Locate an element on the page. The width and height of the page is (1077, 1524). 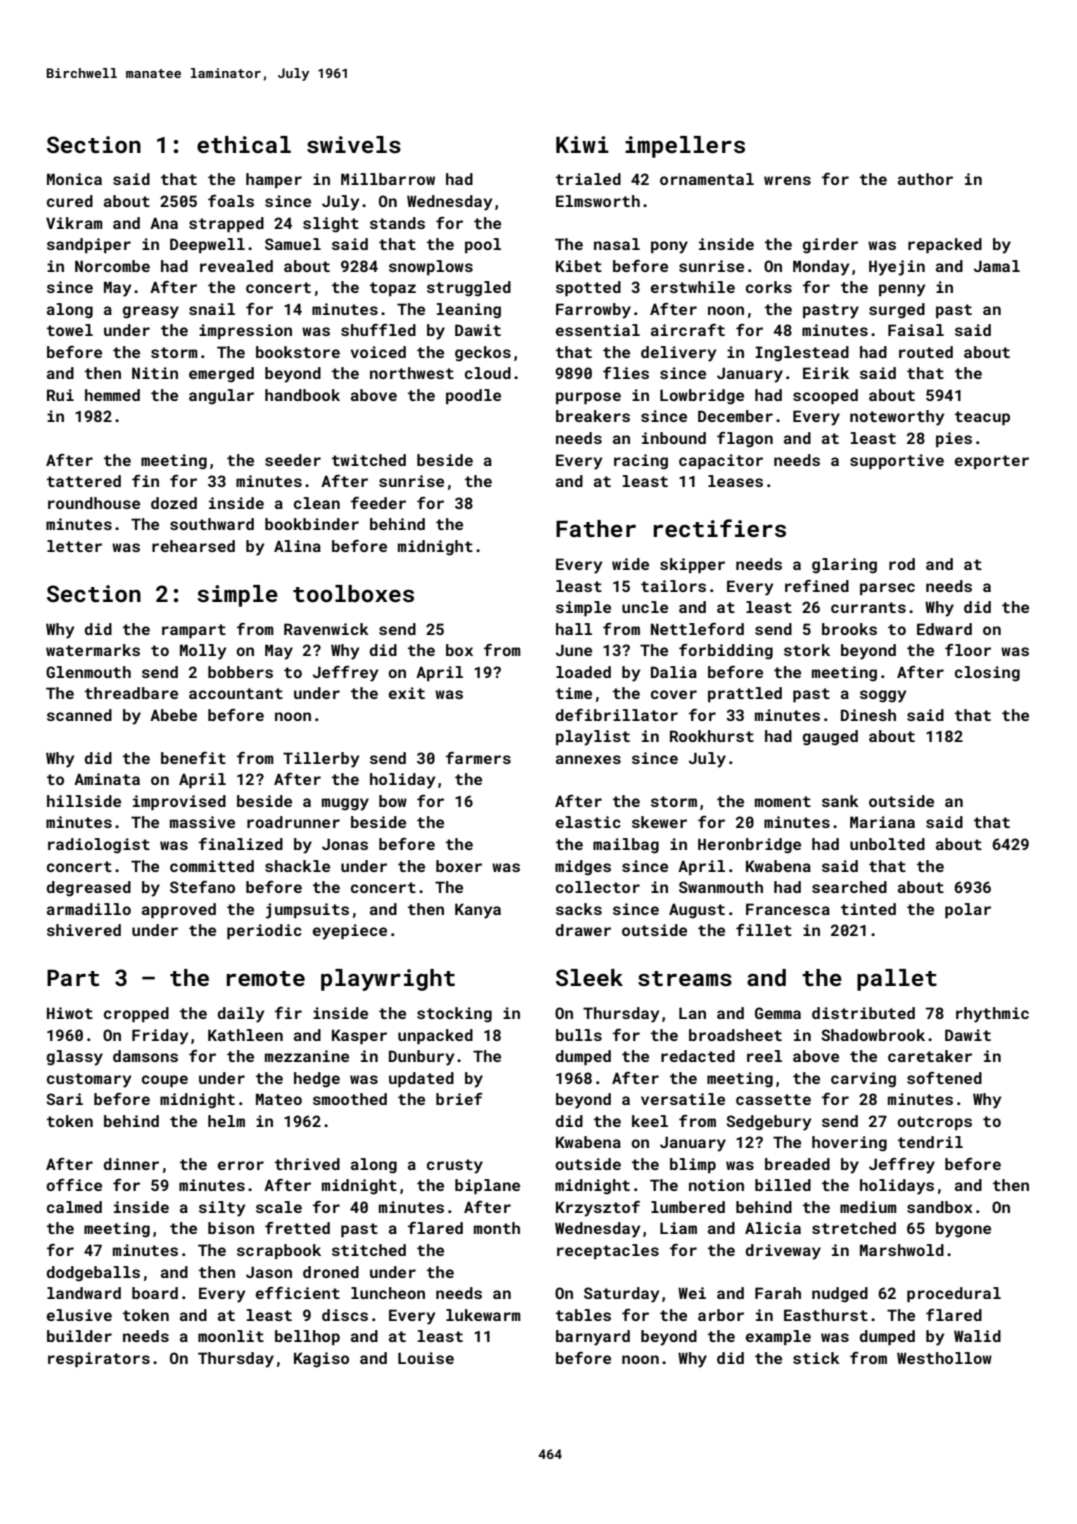
barnyard is located at coordinates (593, 1338).
